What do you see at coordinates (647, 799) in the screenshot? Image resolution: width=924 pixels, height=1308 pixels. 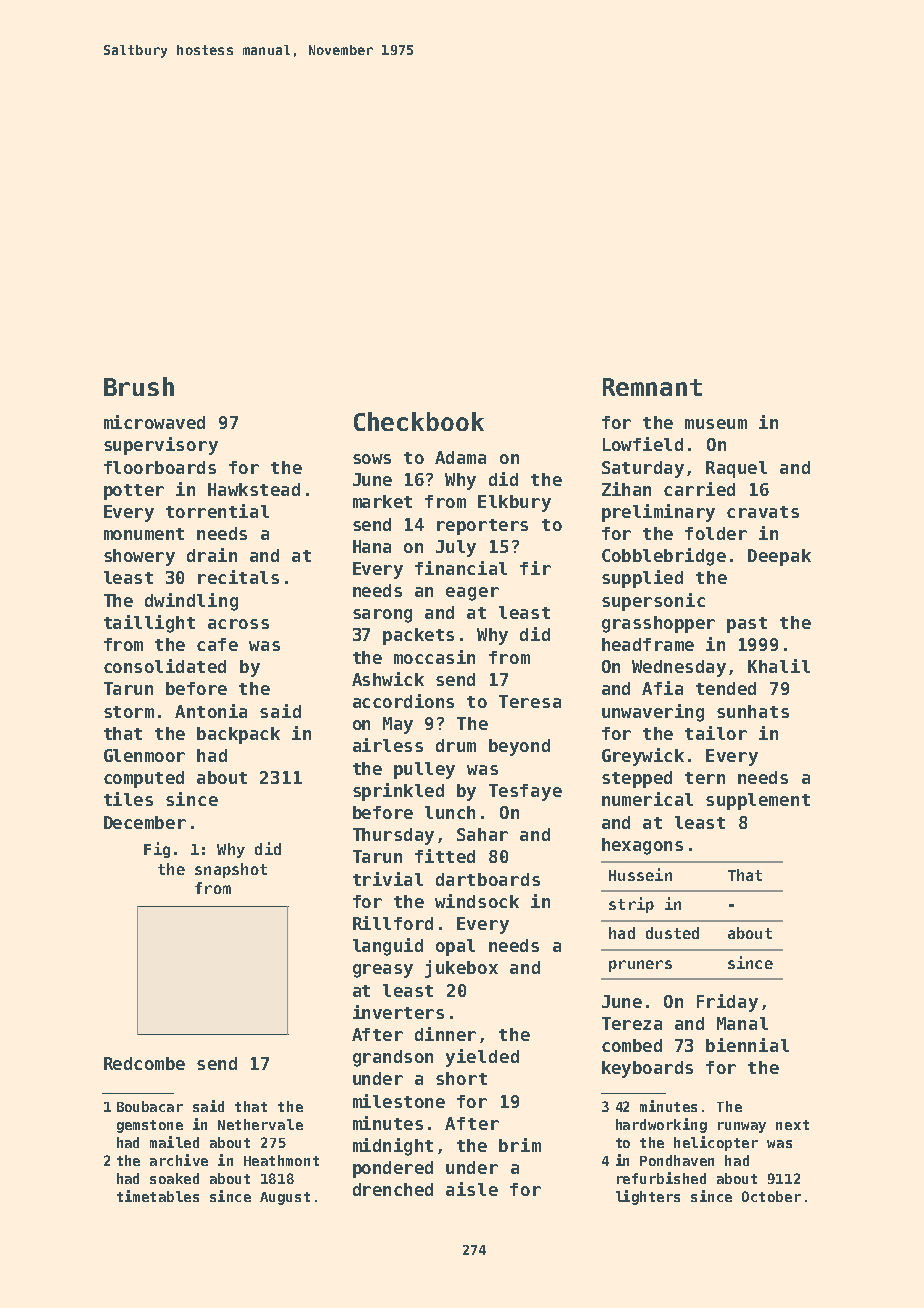 I see `numerical` at bounding box center [647, 799].
